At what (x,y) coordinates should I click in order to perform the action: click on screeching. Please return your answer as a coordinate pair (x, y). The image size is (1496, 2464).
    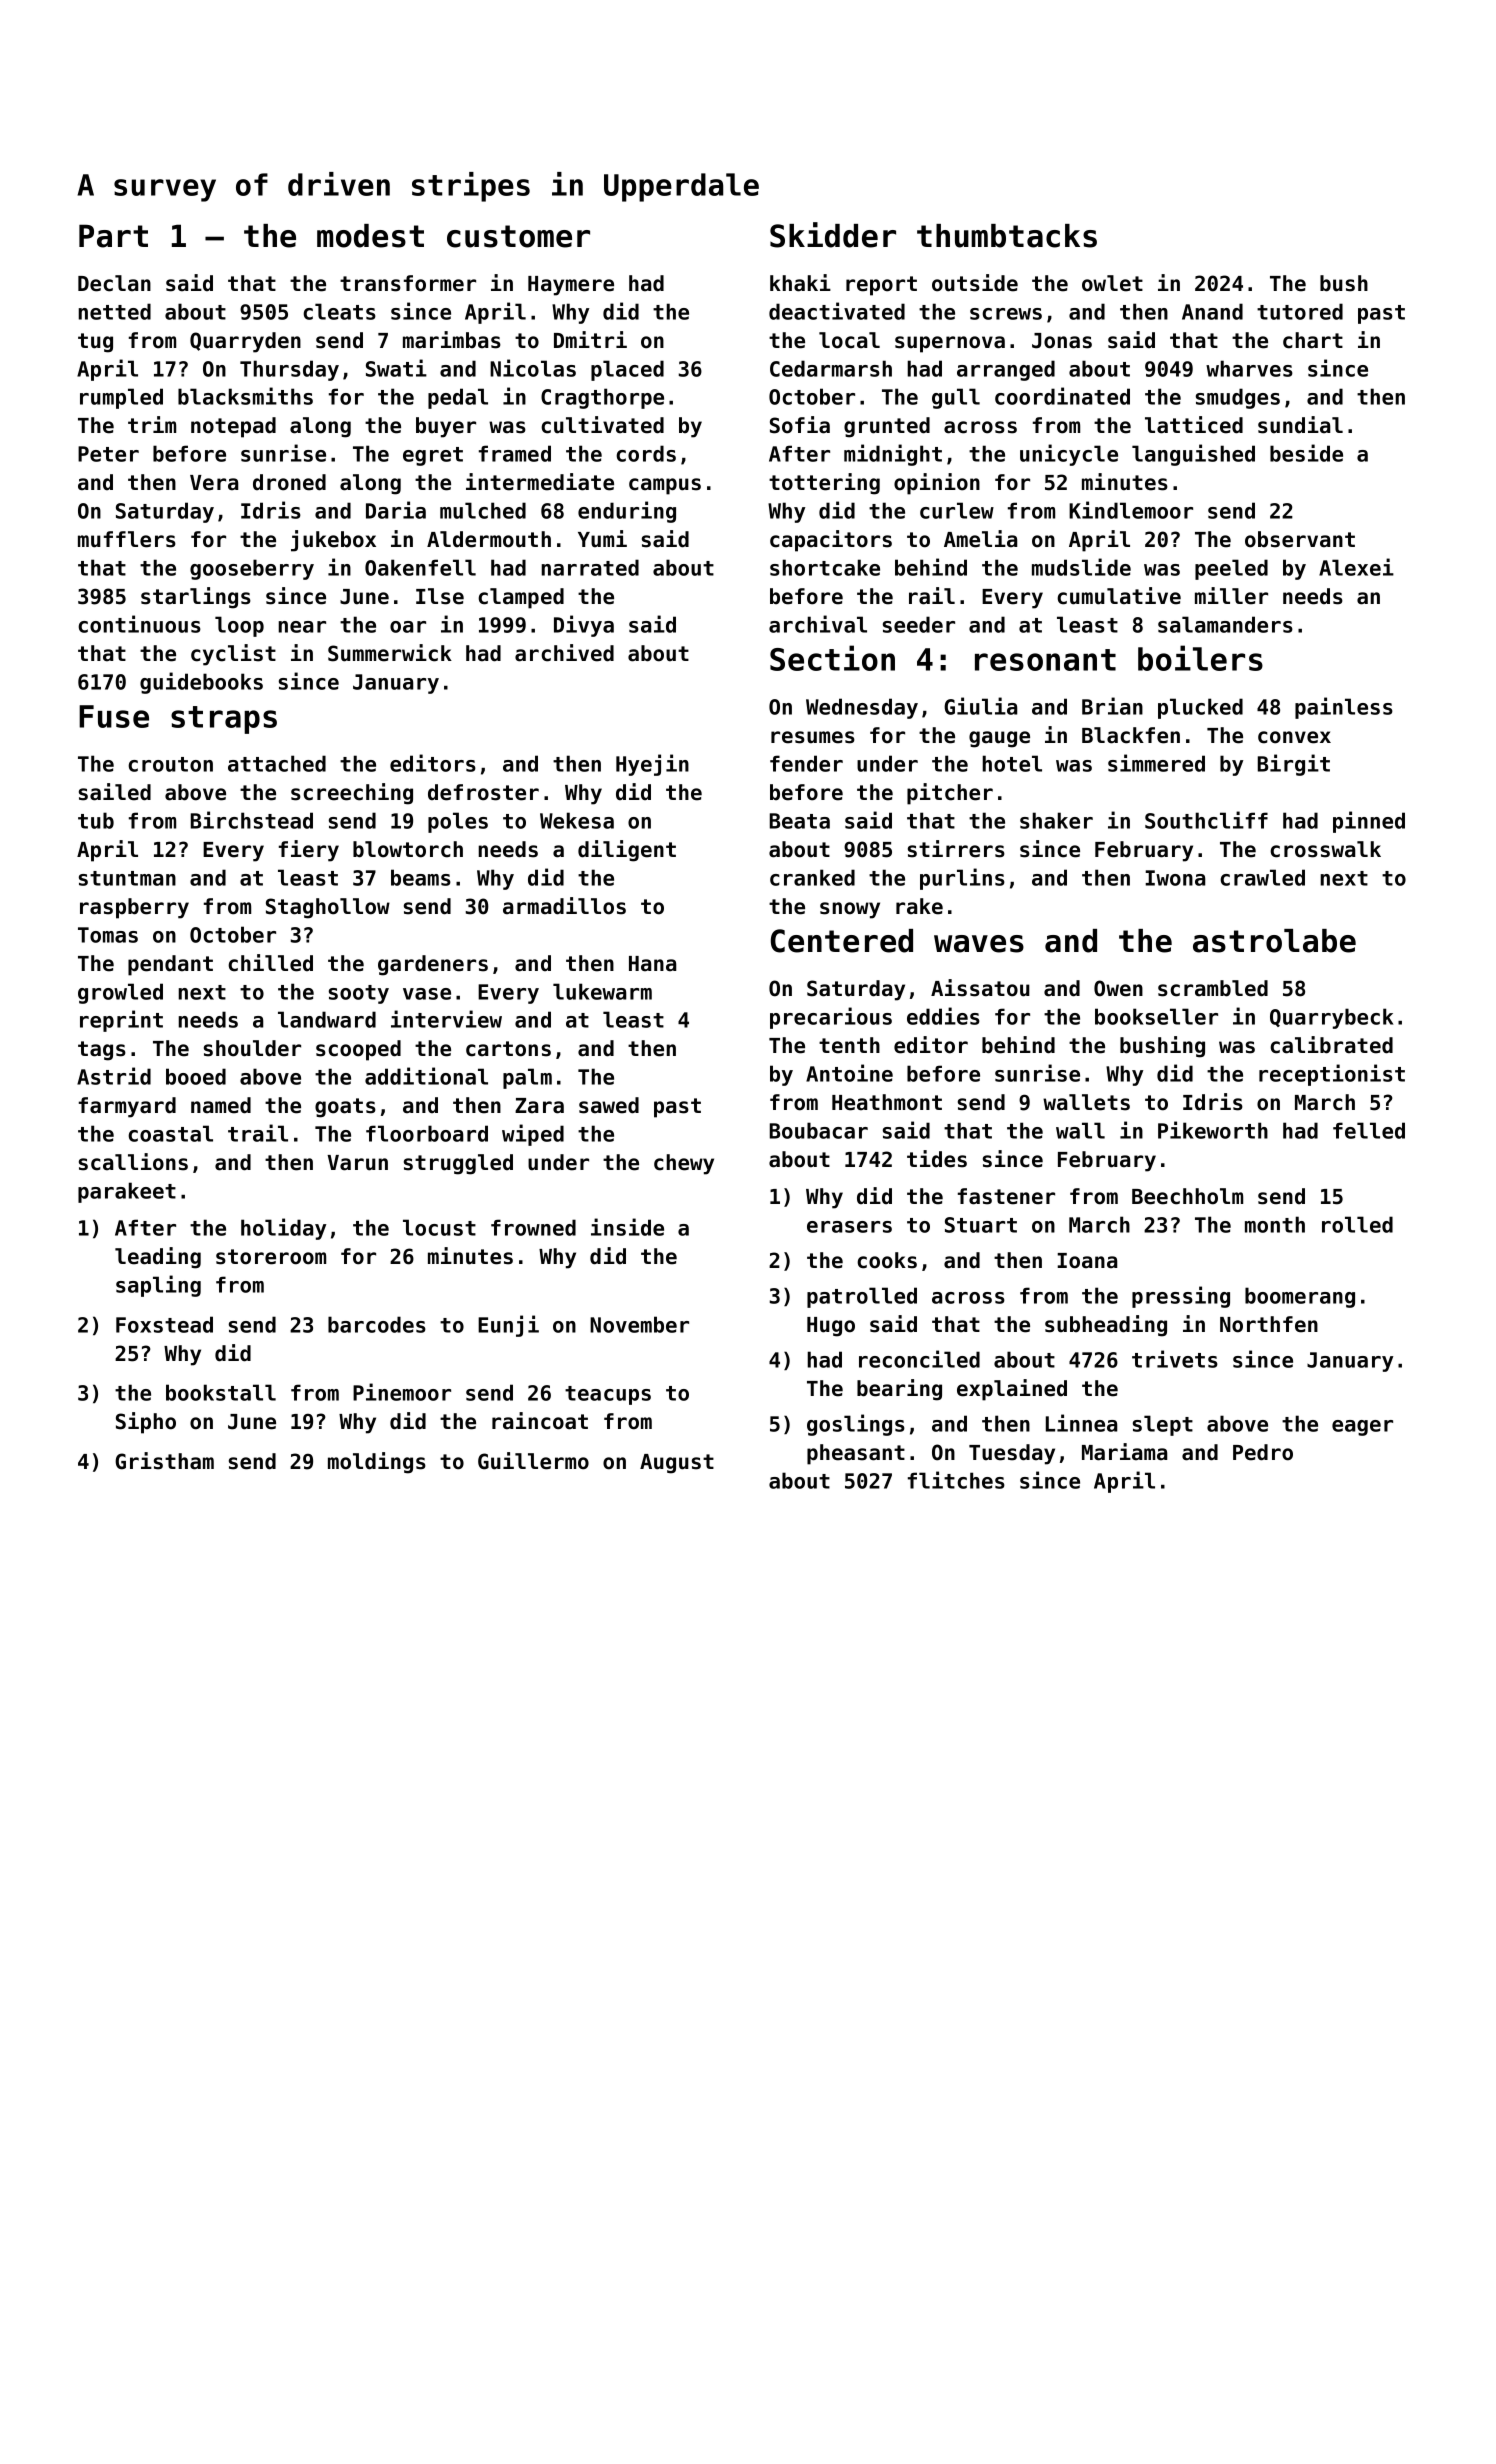
    Looking at the image, I should click on (352, 794).
